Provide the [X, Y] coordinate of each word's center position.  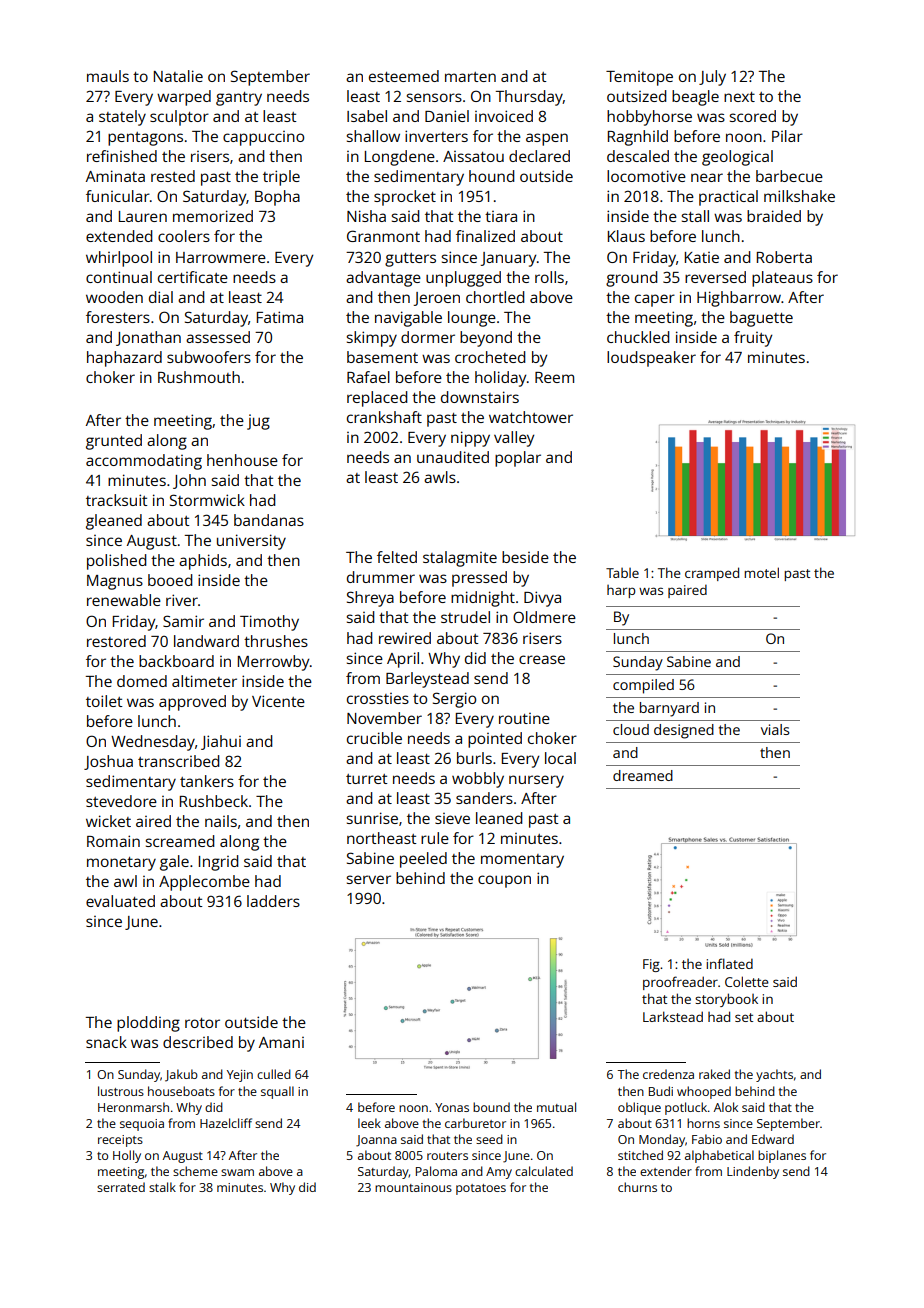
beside [525, 557]
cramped [712, 574]
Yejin [240, 1076]
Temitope [639, 78]
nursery [536, 781]
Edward [773, 1139]
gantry [239, 99]
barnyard [669, 709]
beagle [695, 98]
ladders [273, 901]
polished [116, 562]
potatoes [481, 1189]
